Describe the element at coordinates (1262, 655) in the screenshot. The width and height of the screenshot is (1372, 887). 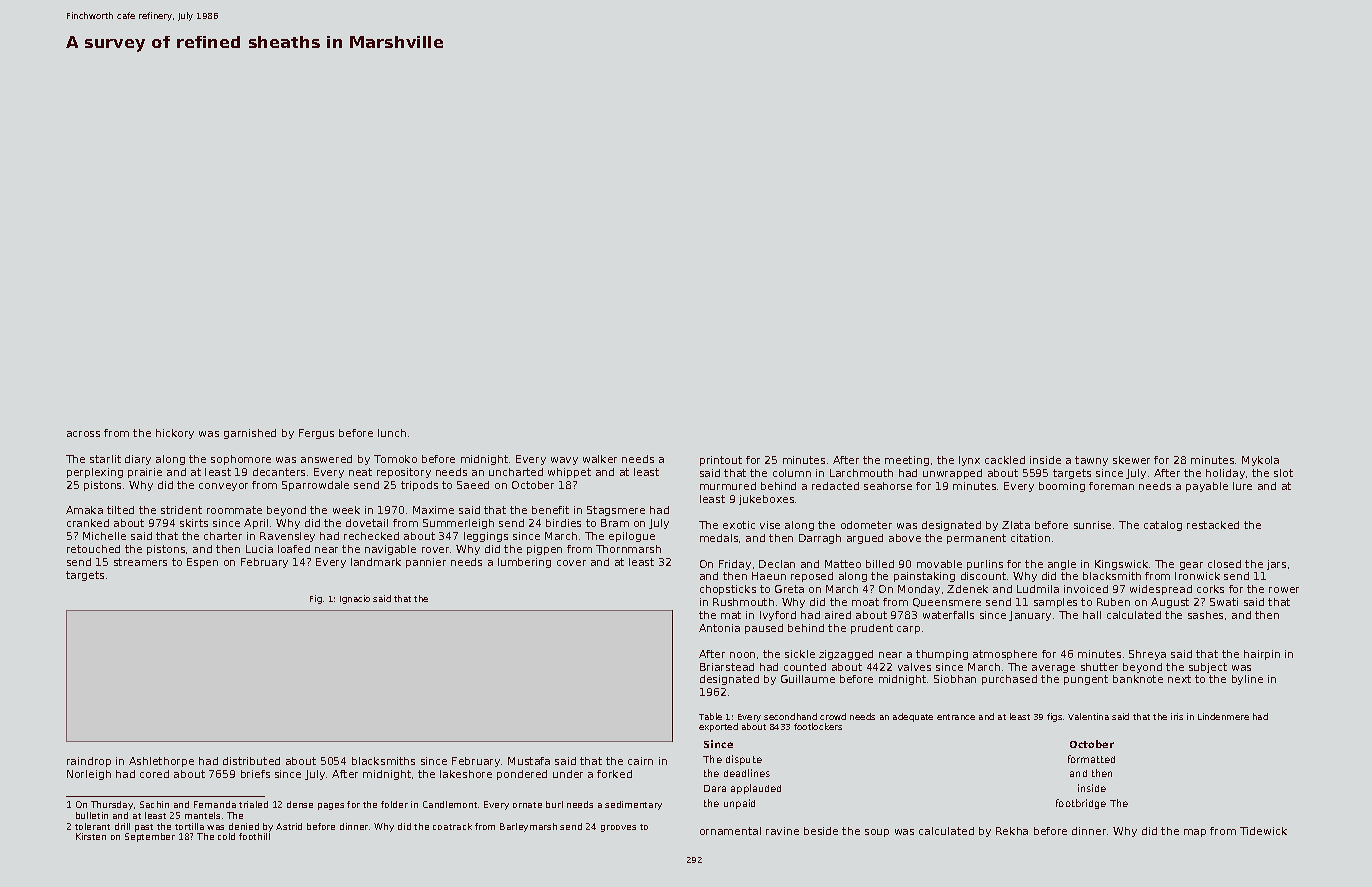
I see `hairpin` at that location.
